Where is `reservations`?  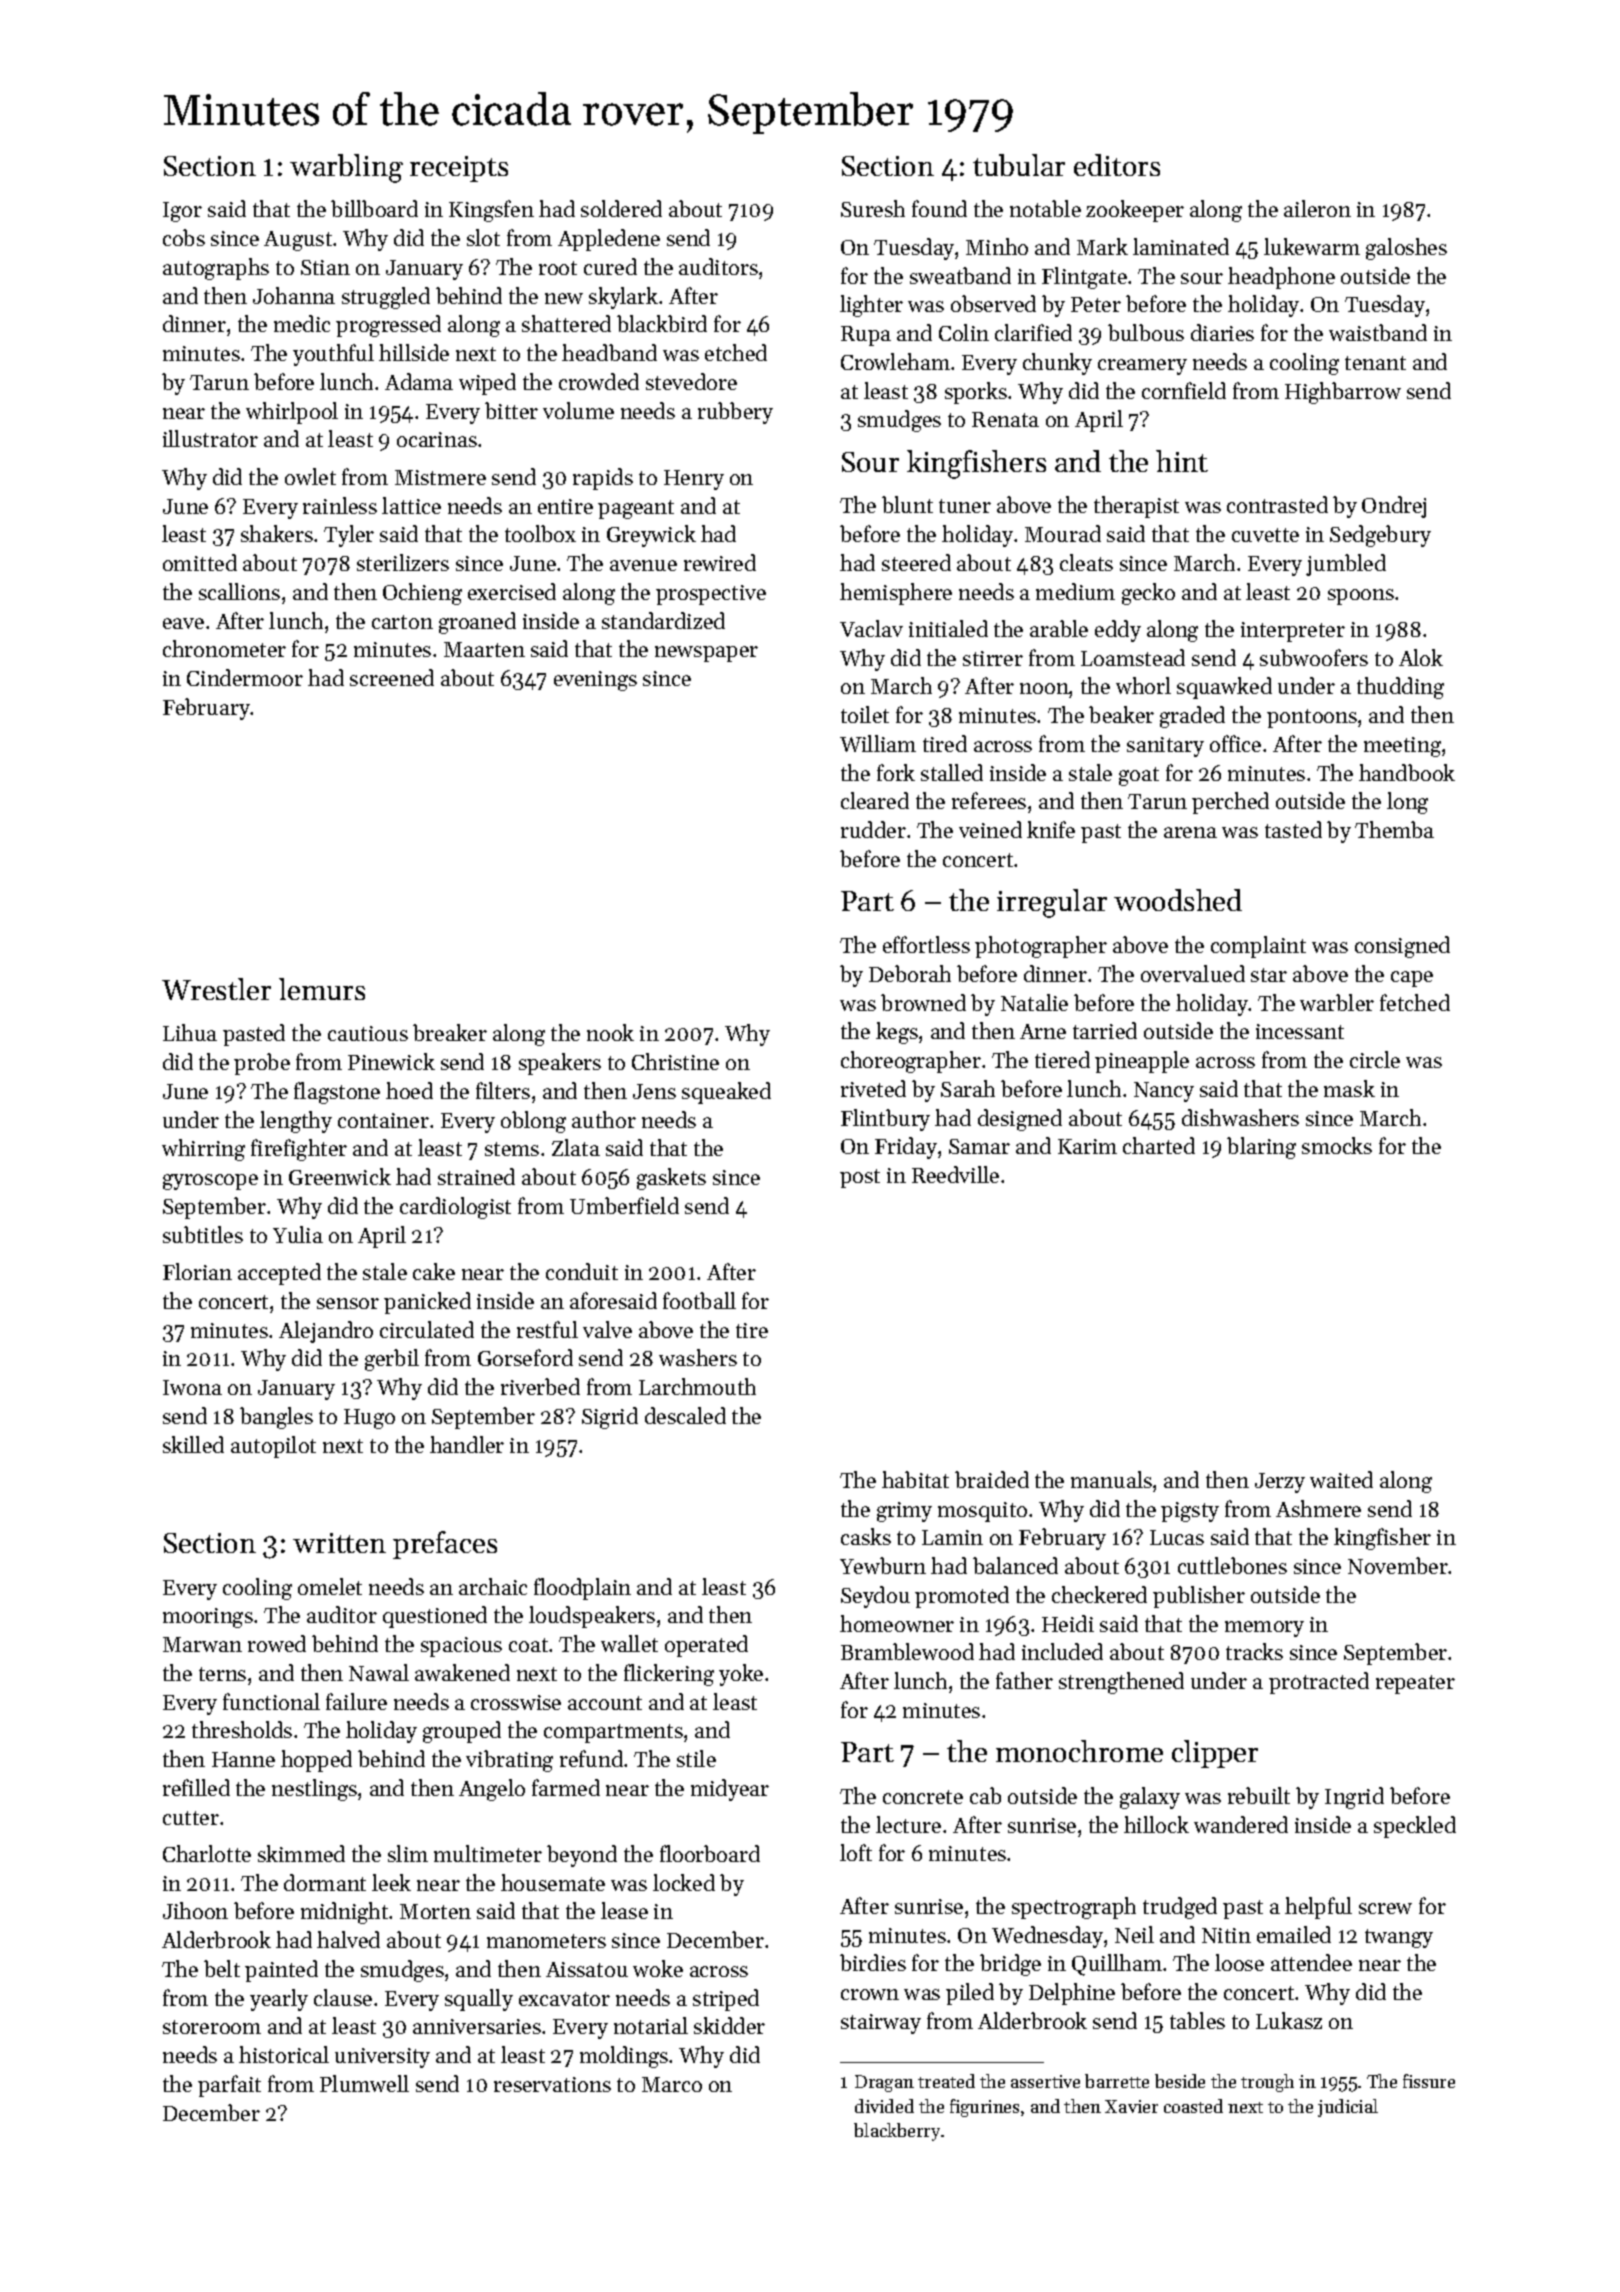 reservations is located at coordinates (552, 2084).
